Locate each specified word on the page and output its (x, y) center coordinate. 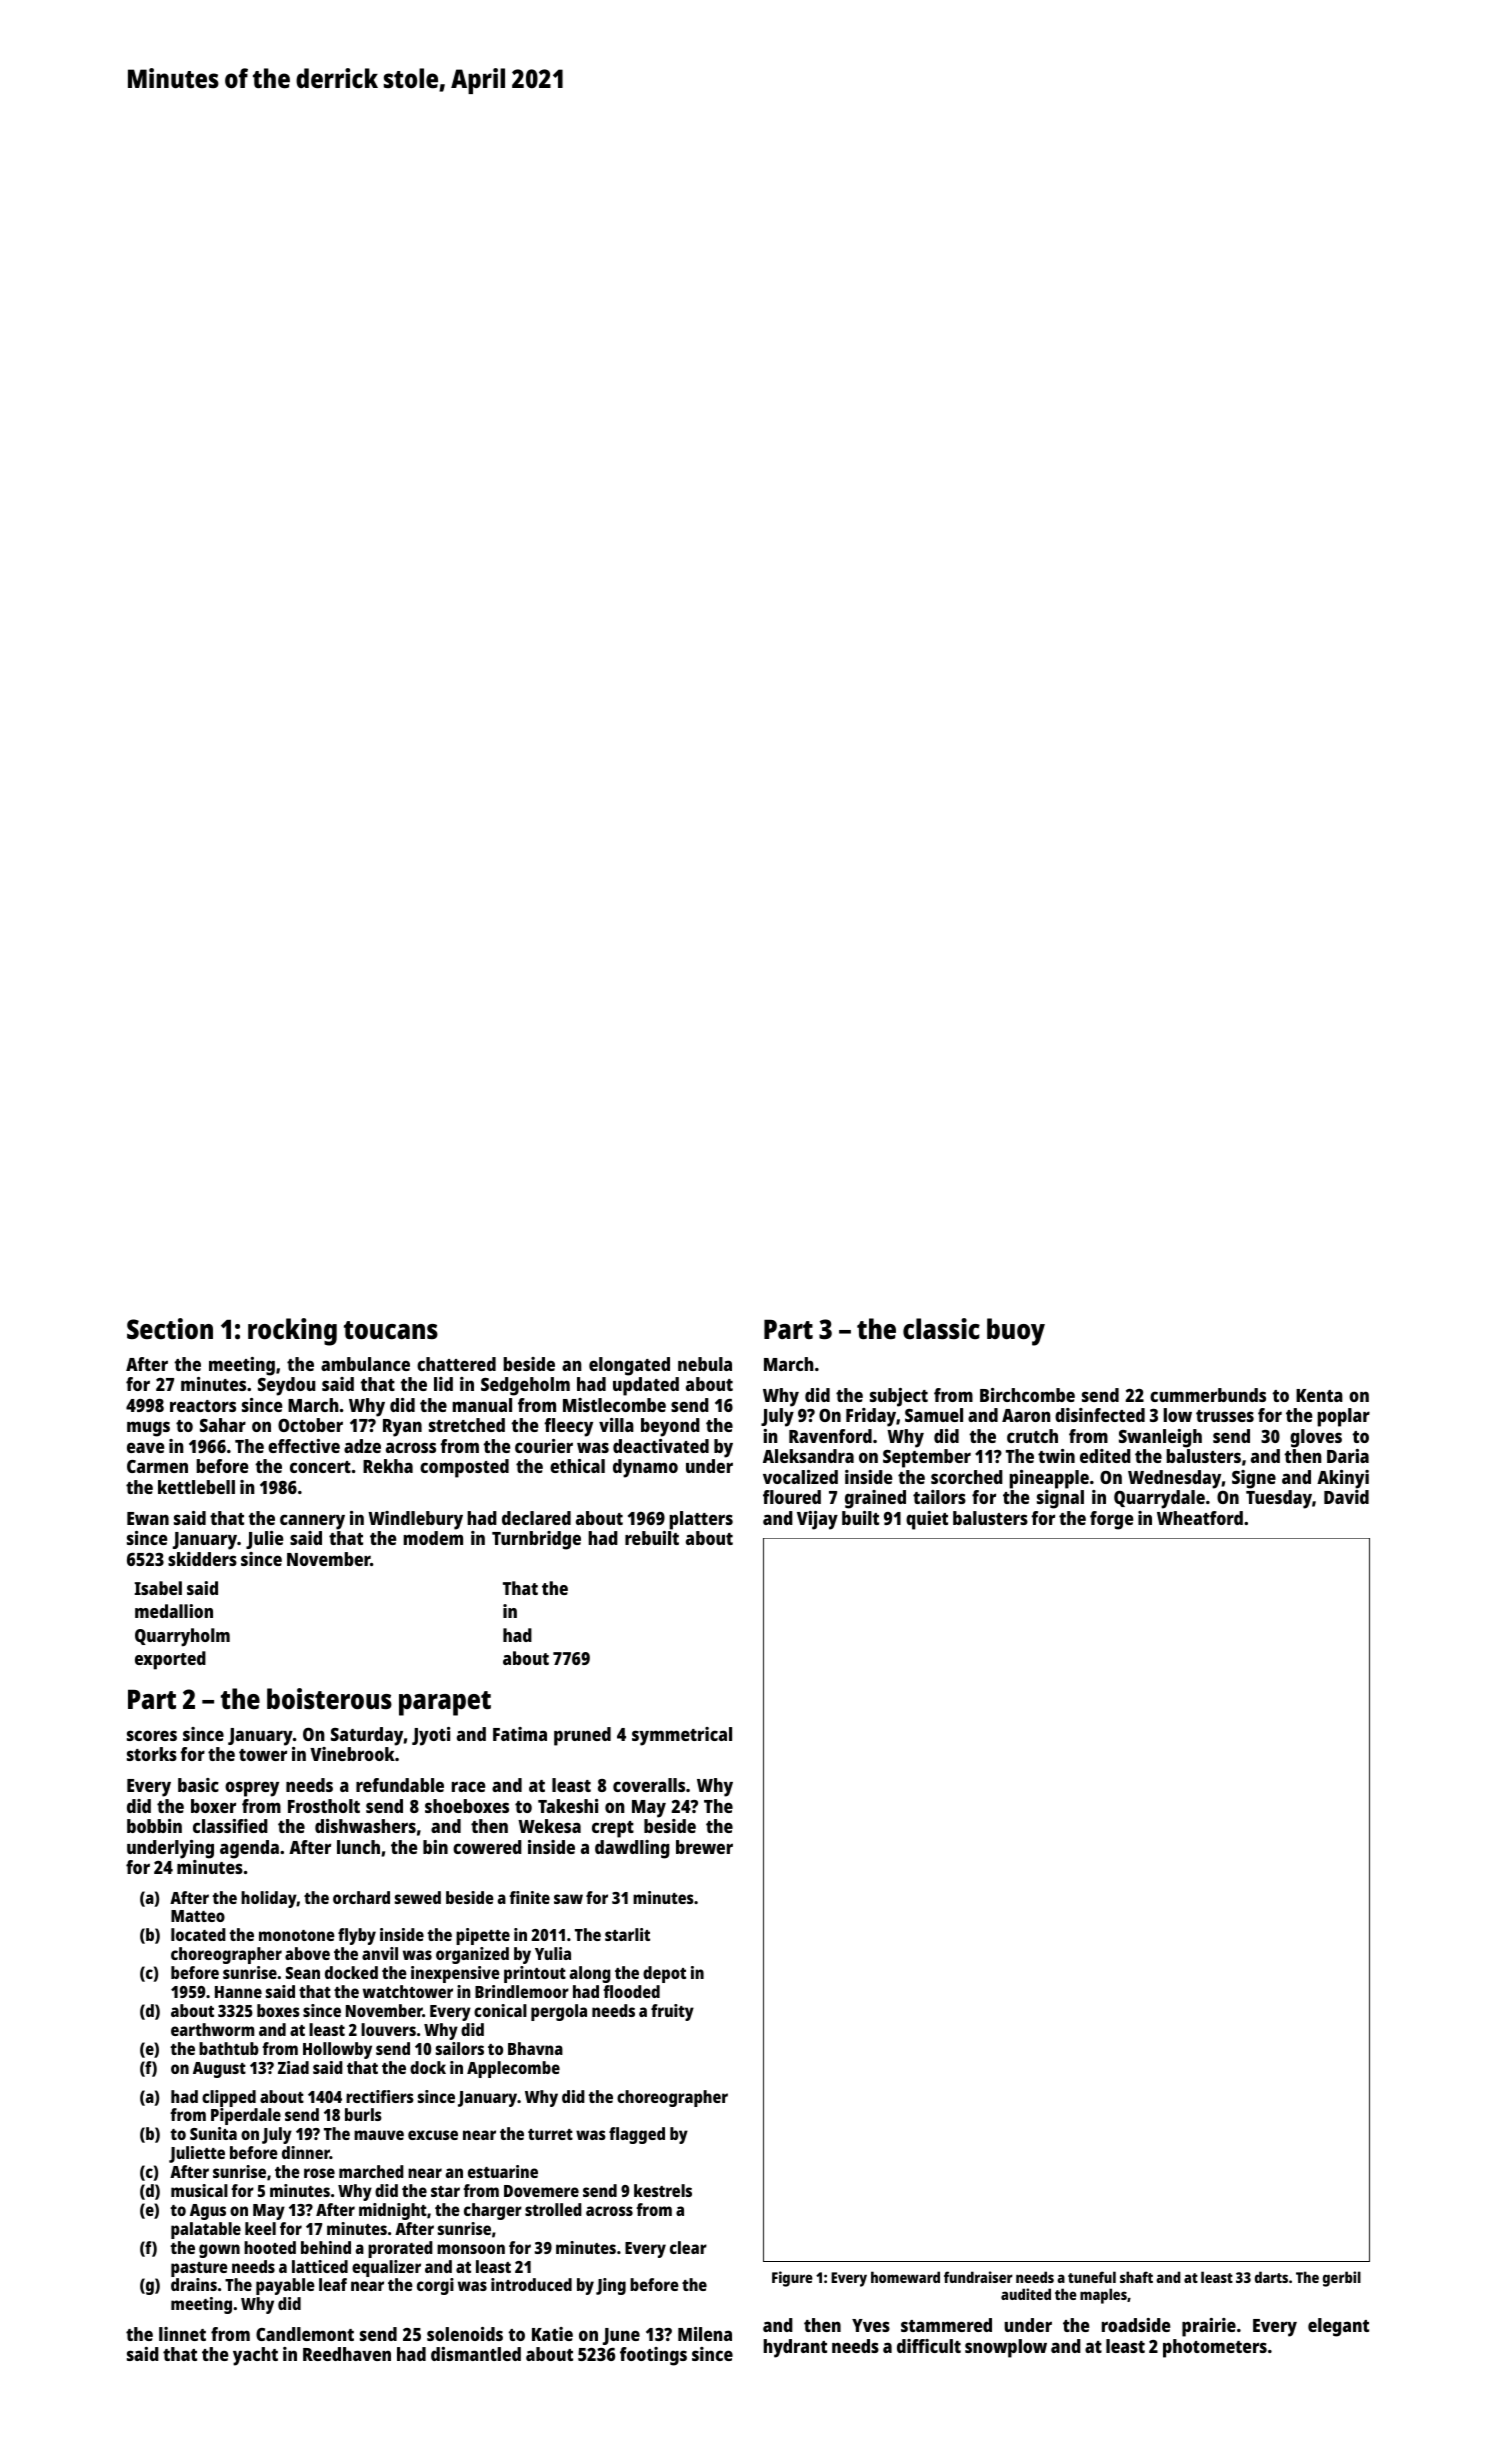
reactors (203, 1406)
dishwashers (365, 1826)
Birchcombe (1027, 1395)
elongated (629, 1366)
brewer (704, 1847)
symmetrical (682, 1736)
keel (260, 2228)
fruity (672, 2012)
